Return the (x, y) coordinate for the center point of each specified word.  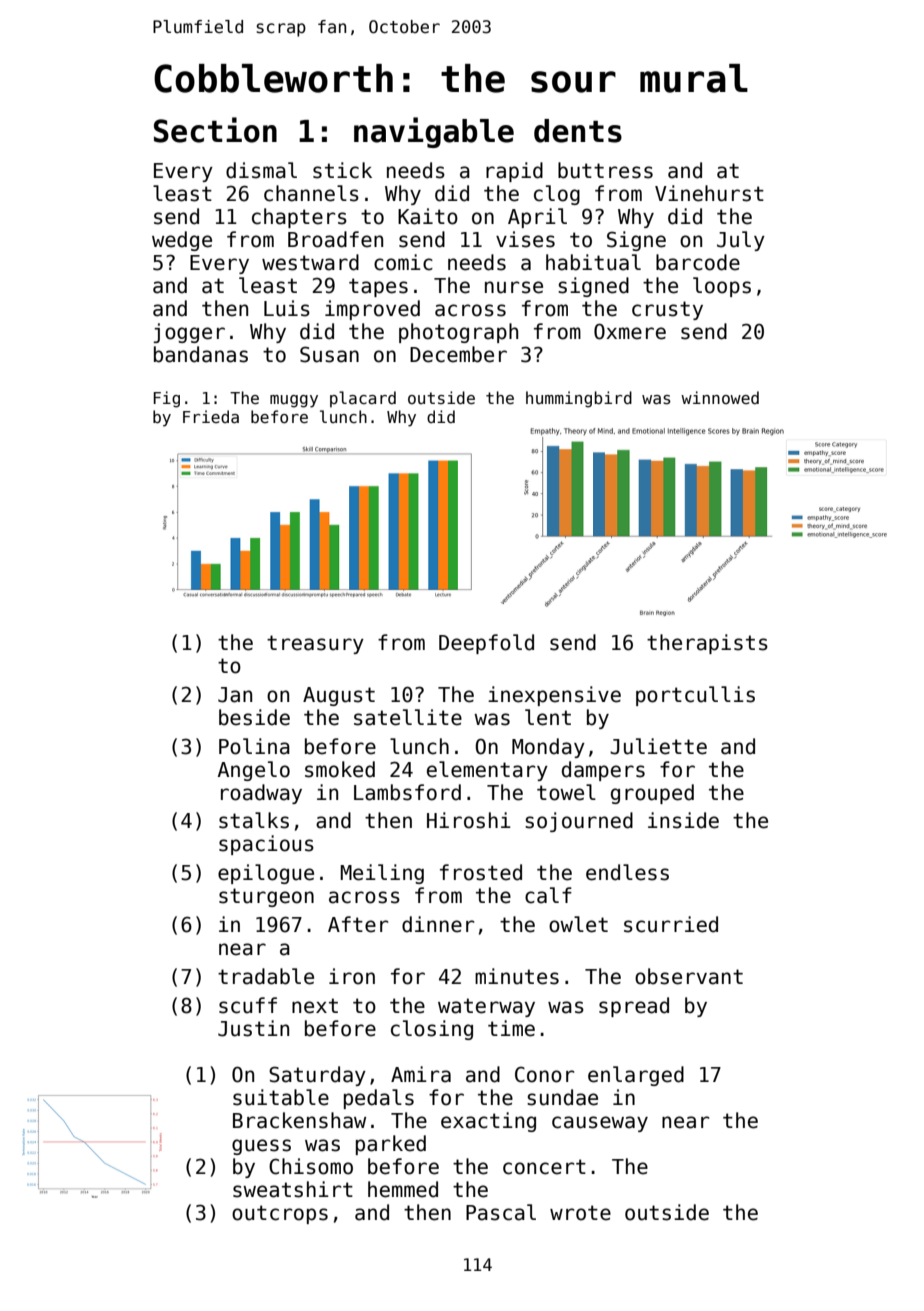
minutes (517, 976)
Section (215, 130)
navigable (434, 132)
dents (578, 131)
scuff (248, 1005)
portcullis (695, 696)
